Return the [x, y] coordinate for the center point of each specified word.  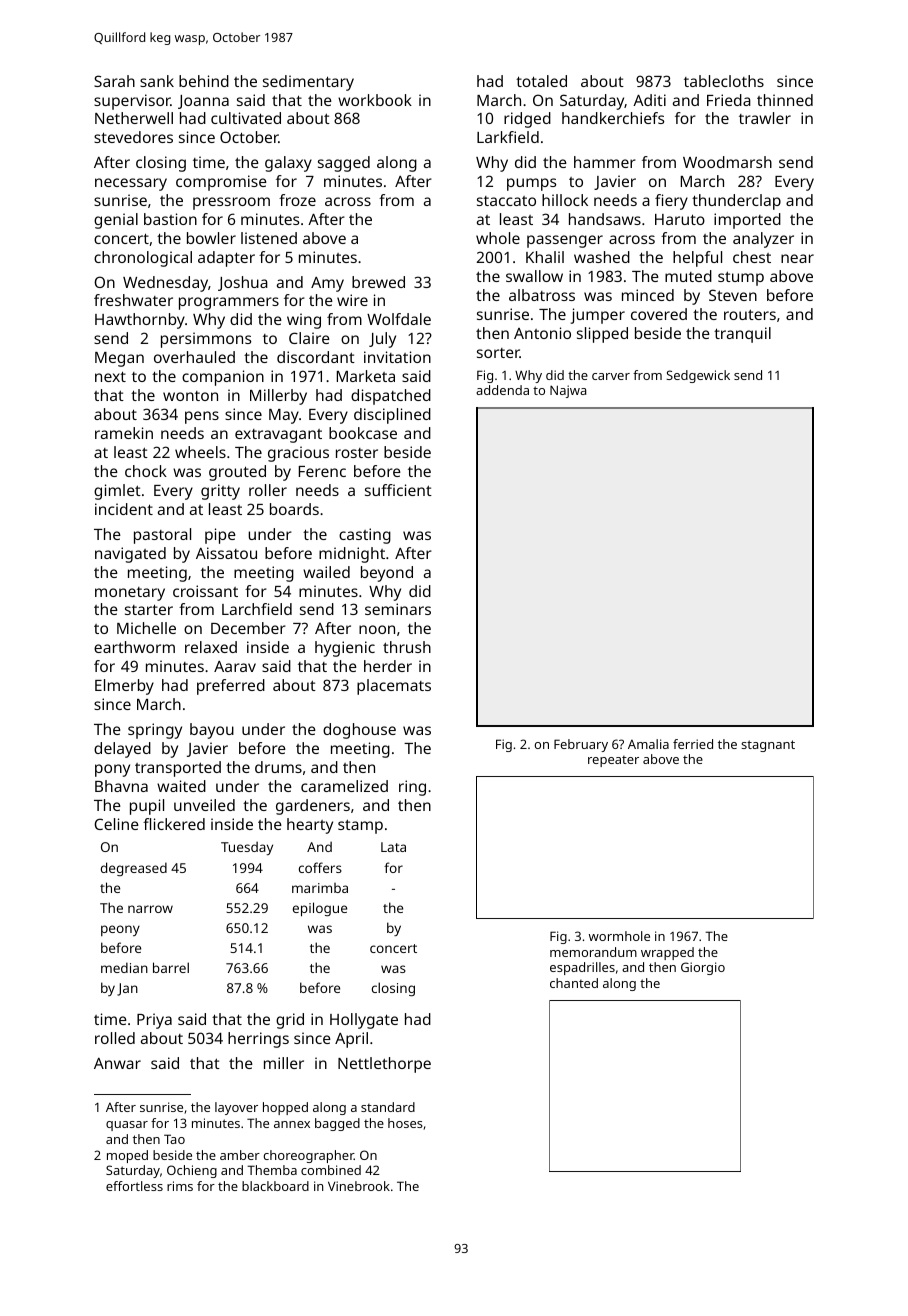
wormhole [619, 936]
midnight [352, 555]
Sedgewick [698, 376]
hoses [405, 1123]
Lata [393, 847]
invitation [397, 357]
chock [146, 471]
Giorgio [703, 968]
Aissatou [226, 553]
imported [747, 221]
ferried [693, 744]
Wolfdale [399, 319]
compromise [221, 183]
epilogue [320, 909]
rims [180, 1186]
